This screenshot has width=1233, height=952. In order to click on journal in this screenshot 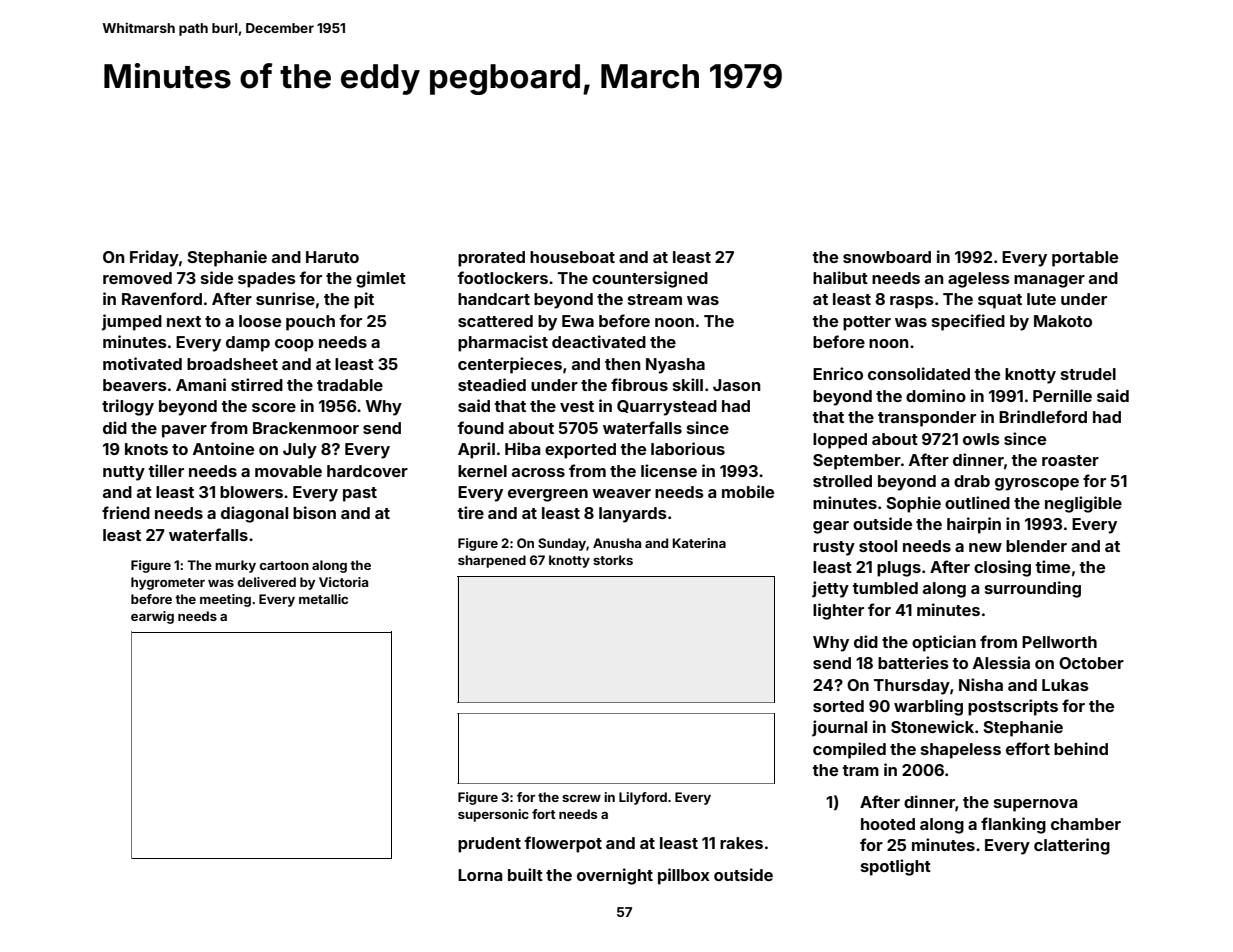, I will do `click(839, 728)`.
